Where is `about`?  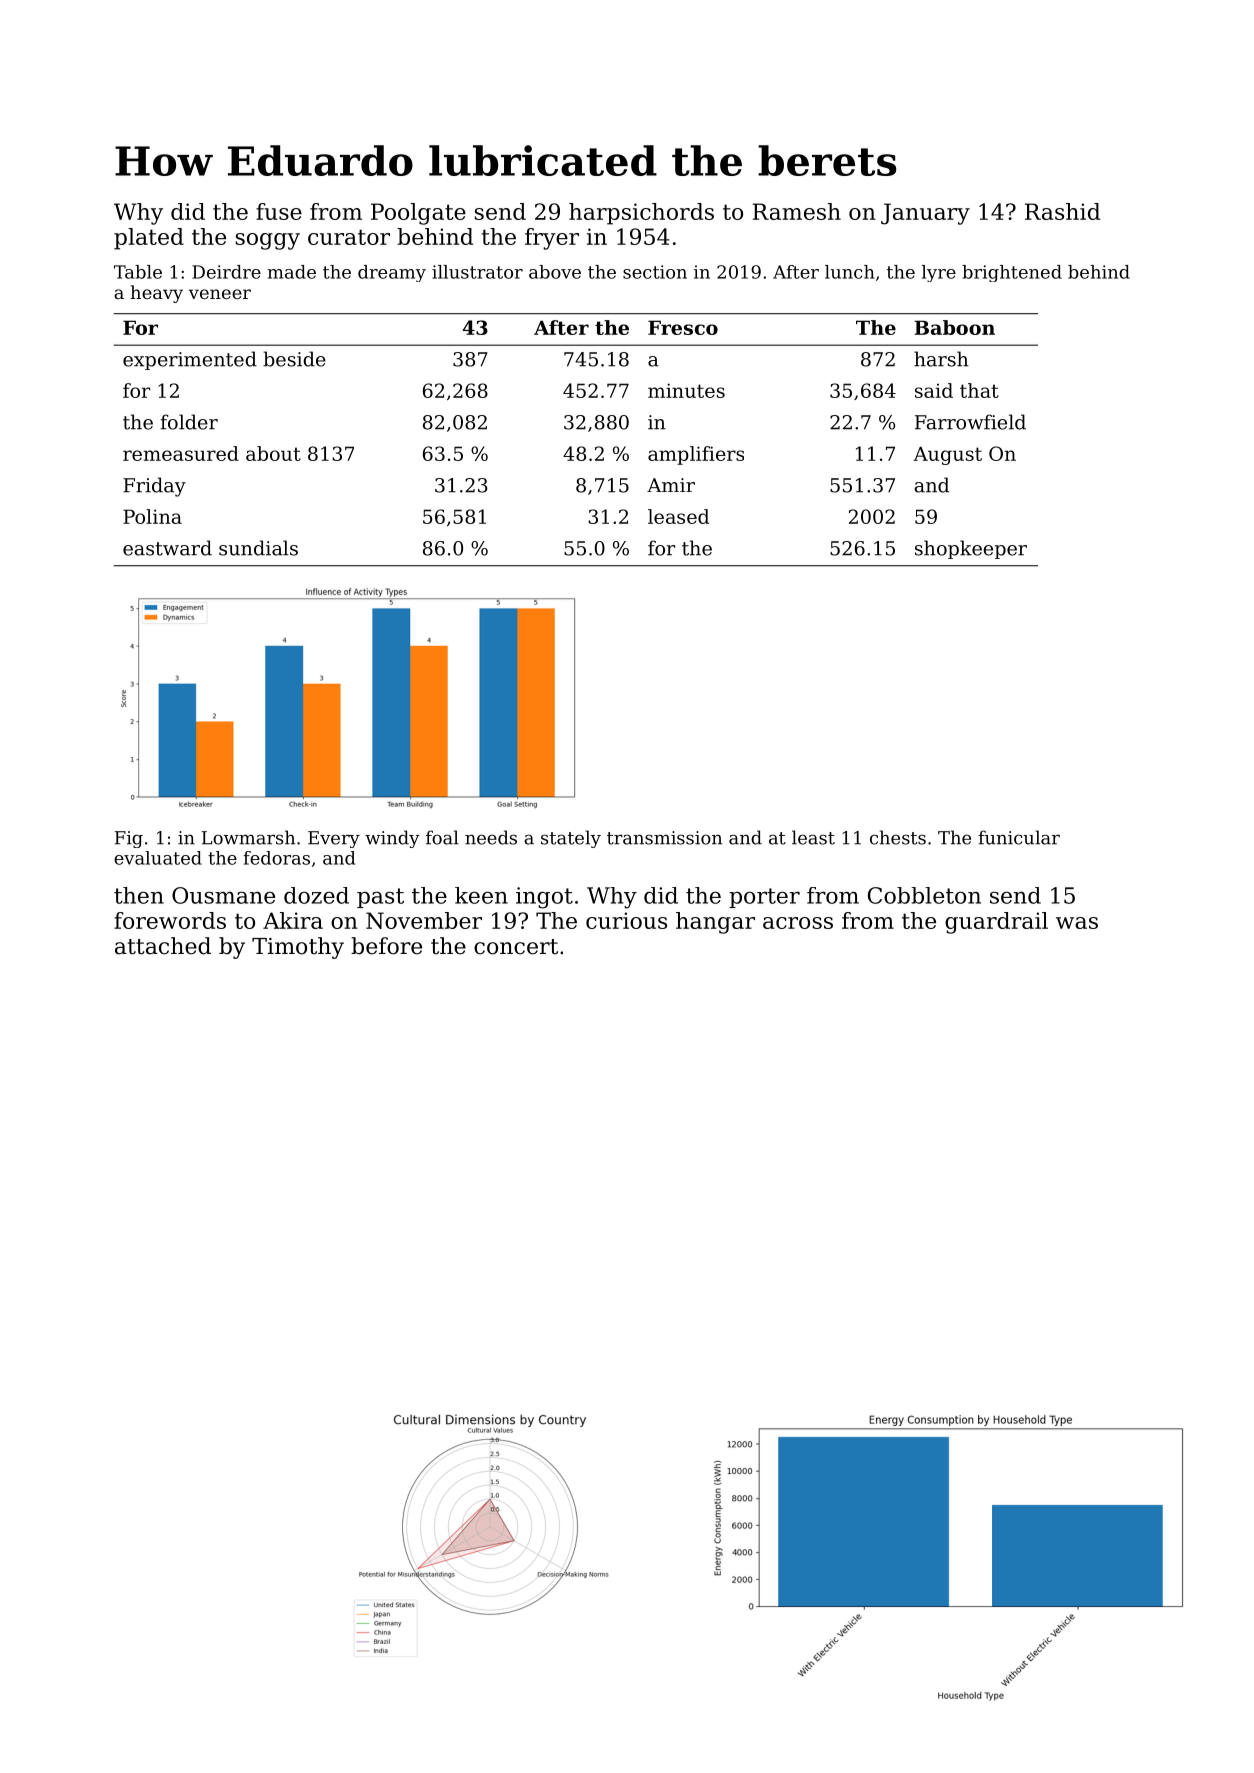 about is located at coordinates (273, 453).
